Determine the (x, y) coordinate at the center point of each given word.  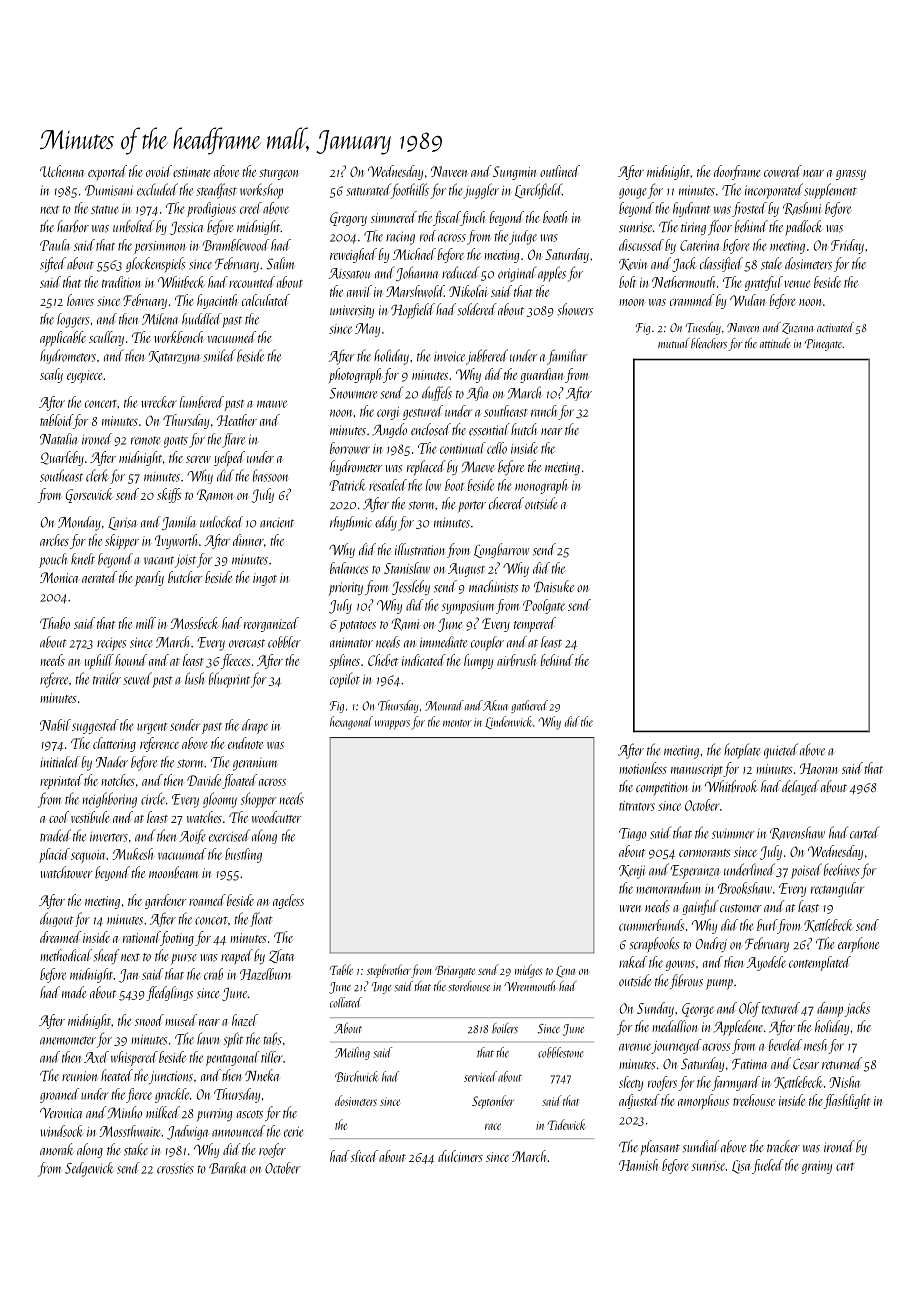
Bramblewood (236, 245)
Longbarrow (501, 550)
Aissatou (350, 273)
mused (181, 1020)
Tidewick (566, 1124)
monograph (541, 486)
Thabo (55, 623)
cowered (783, 171)
